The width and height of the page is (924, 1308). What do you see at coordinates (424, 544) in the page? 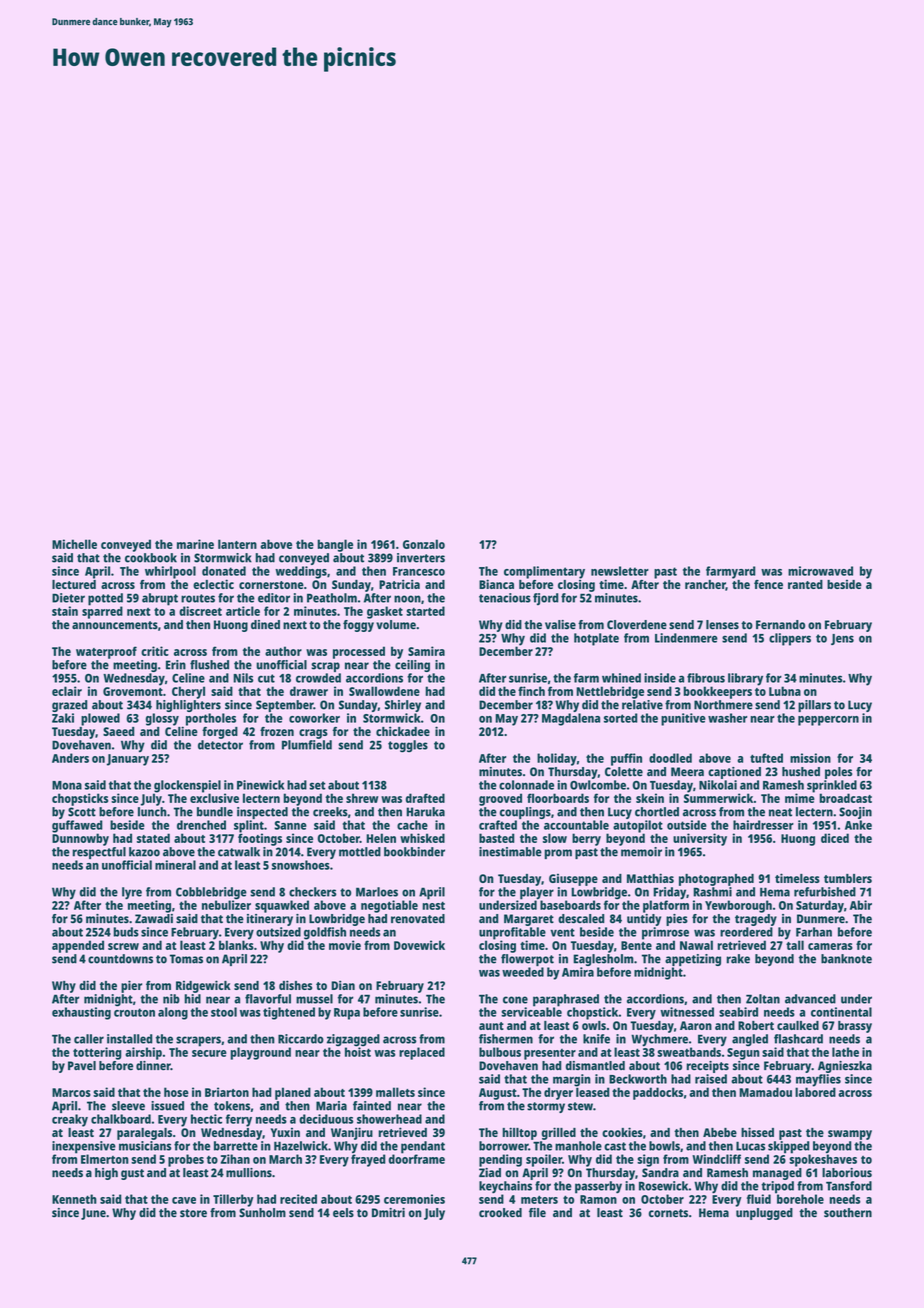
I see `Gonzalo` at bounding box center [424, 544].
